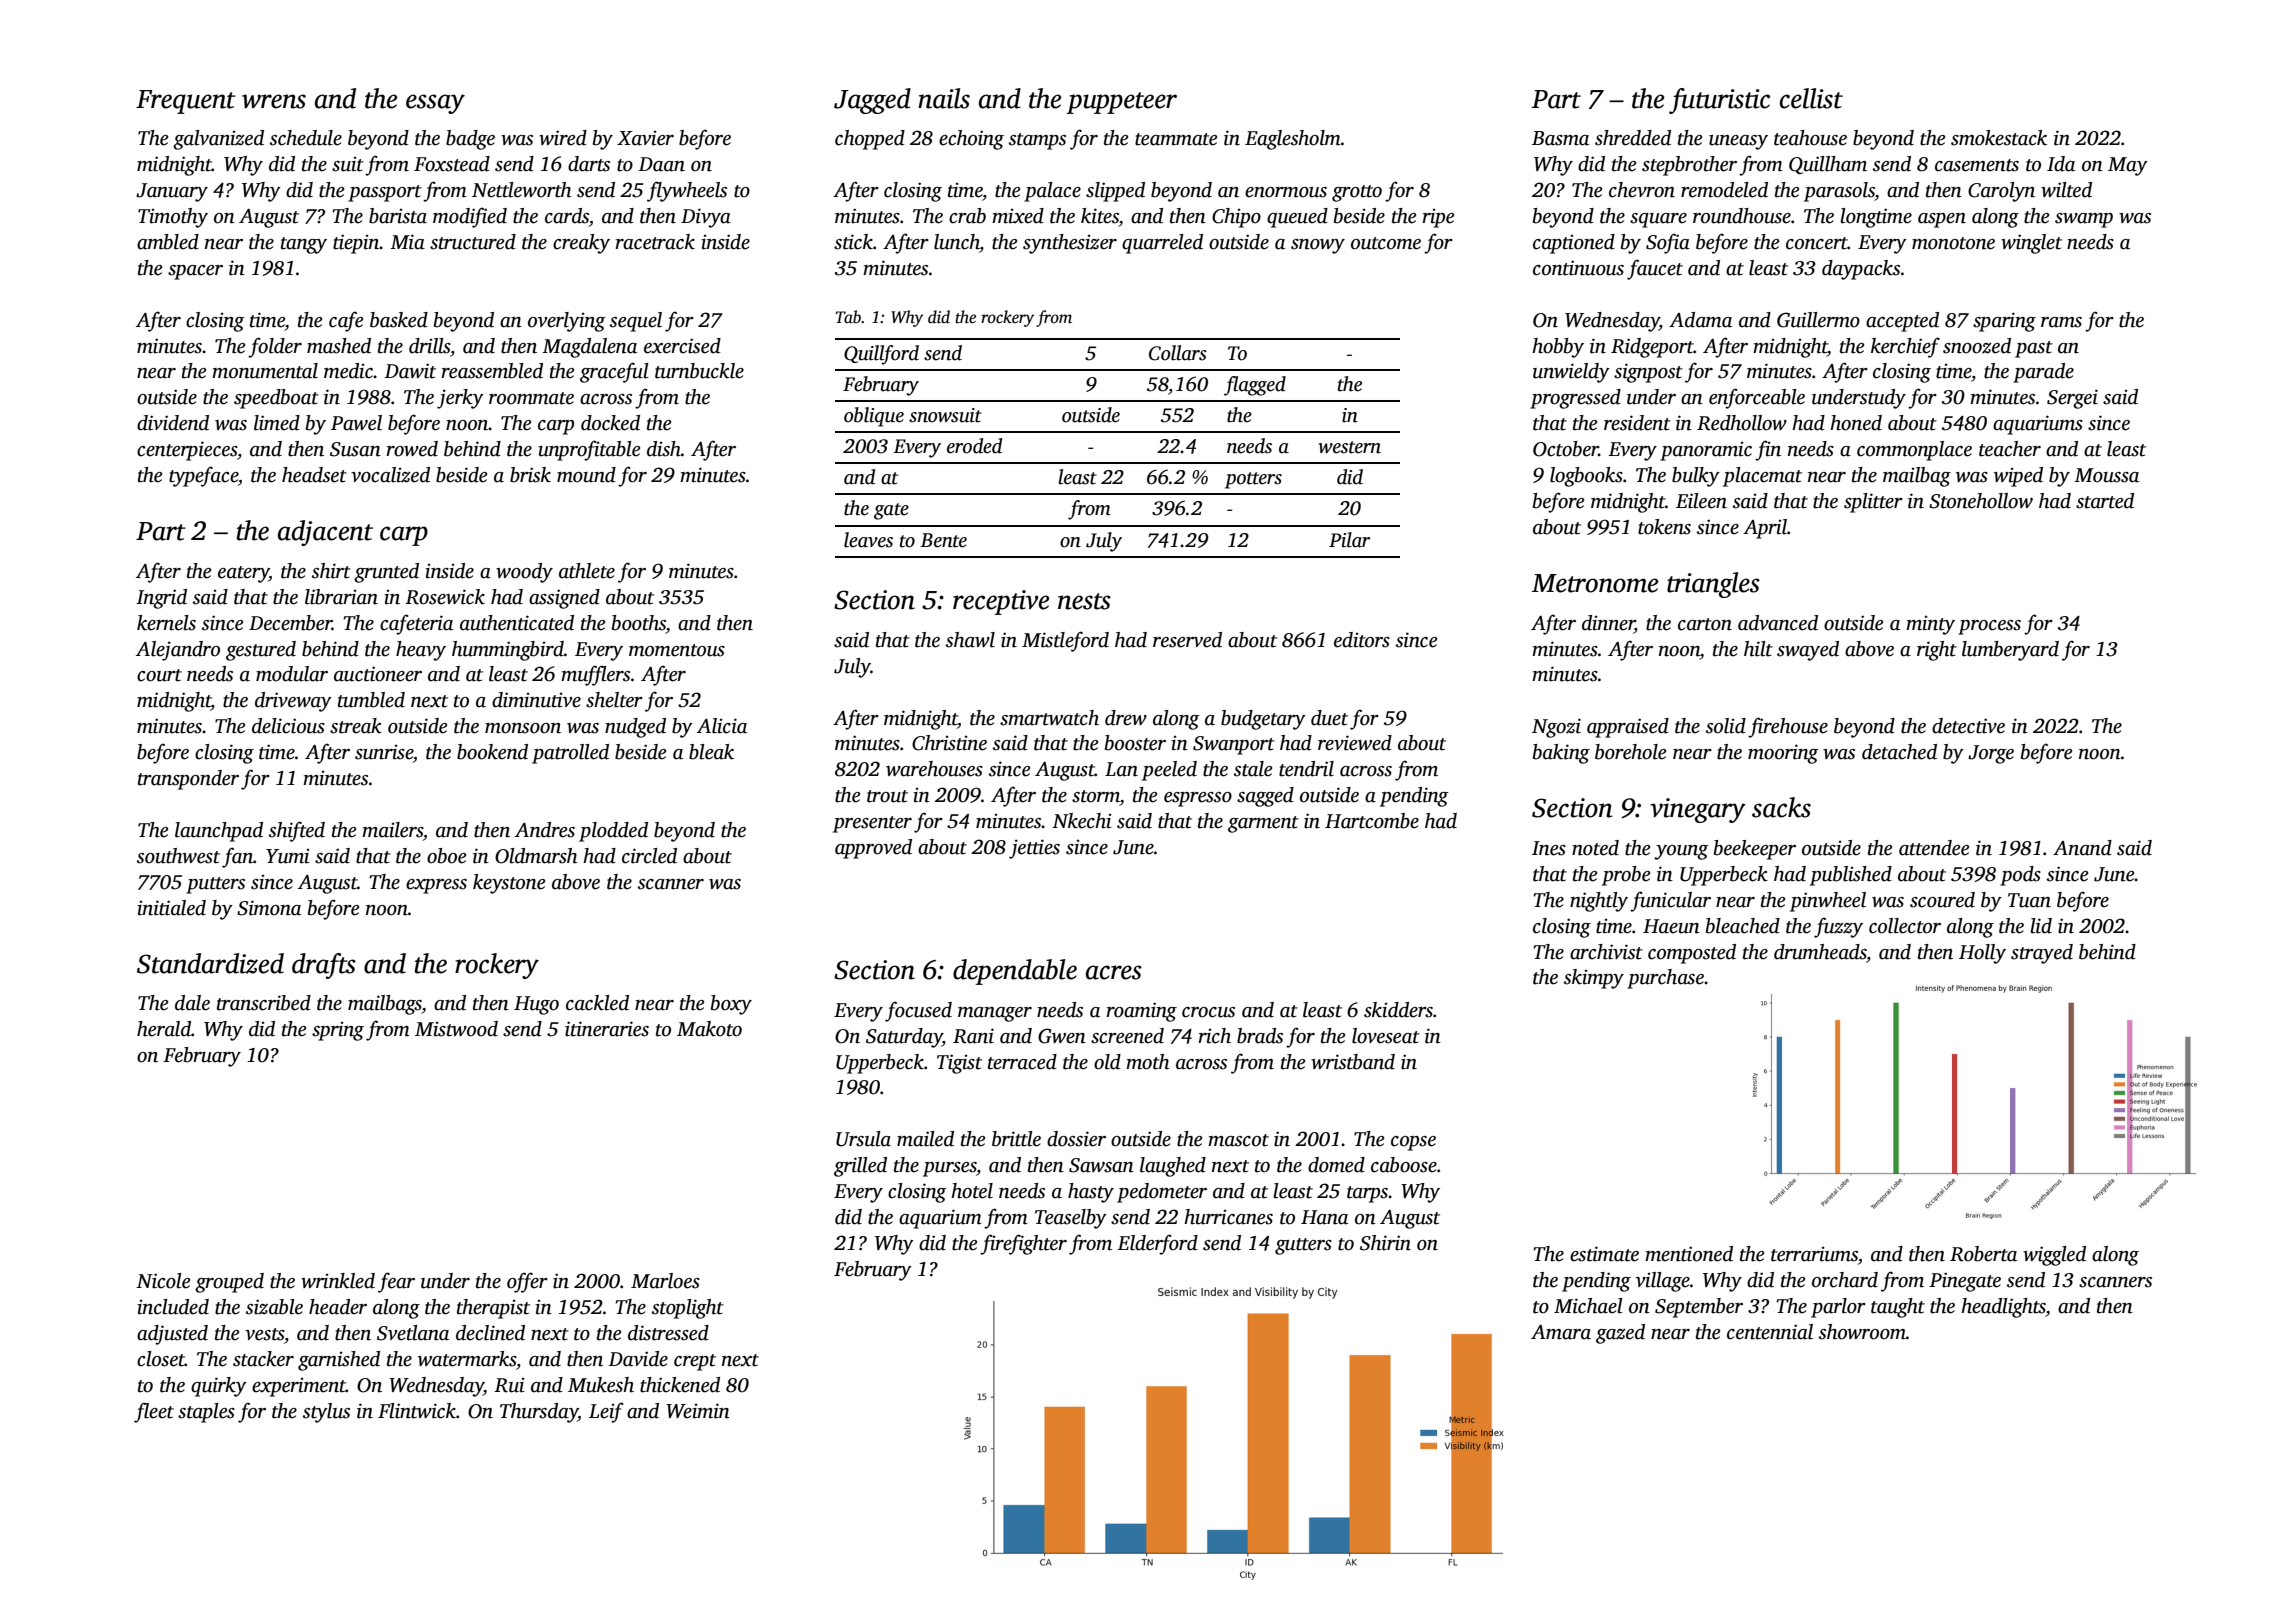 This image has width=2292, height=1620. Describe the element at coordinates (872, 101) in the image. I see `Jagged` at that location.
